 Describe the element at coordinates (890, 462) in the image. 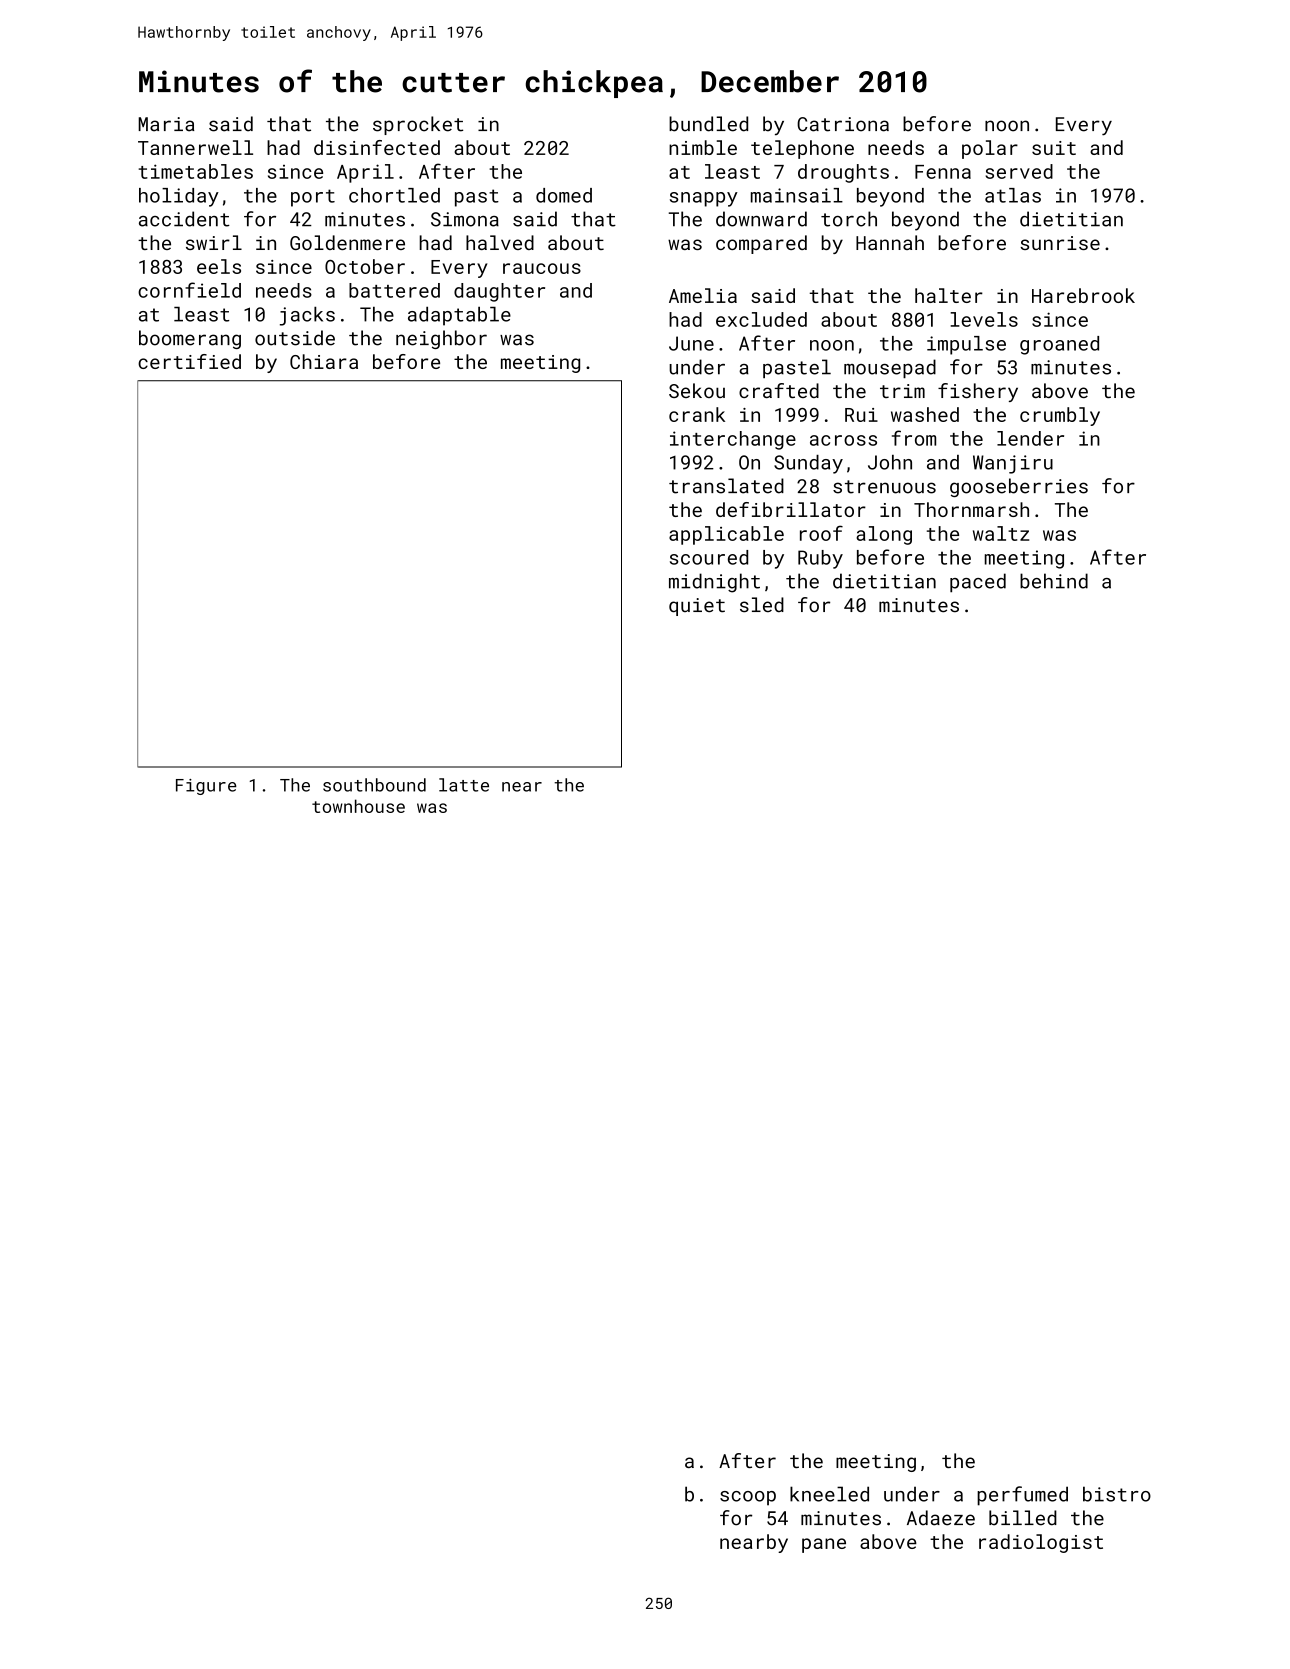

I see `John` at that location.
